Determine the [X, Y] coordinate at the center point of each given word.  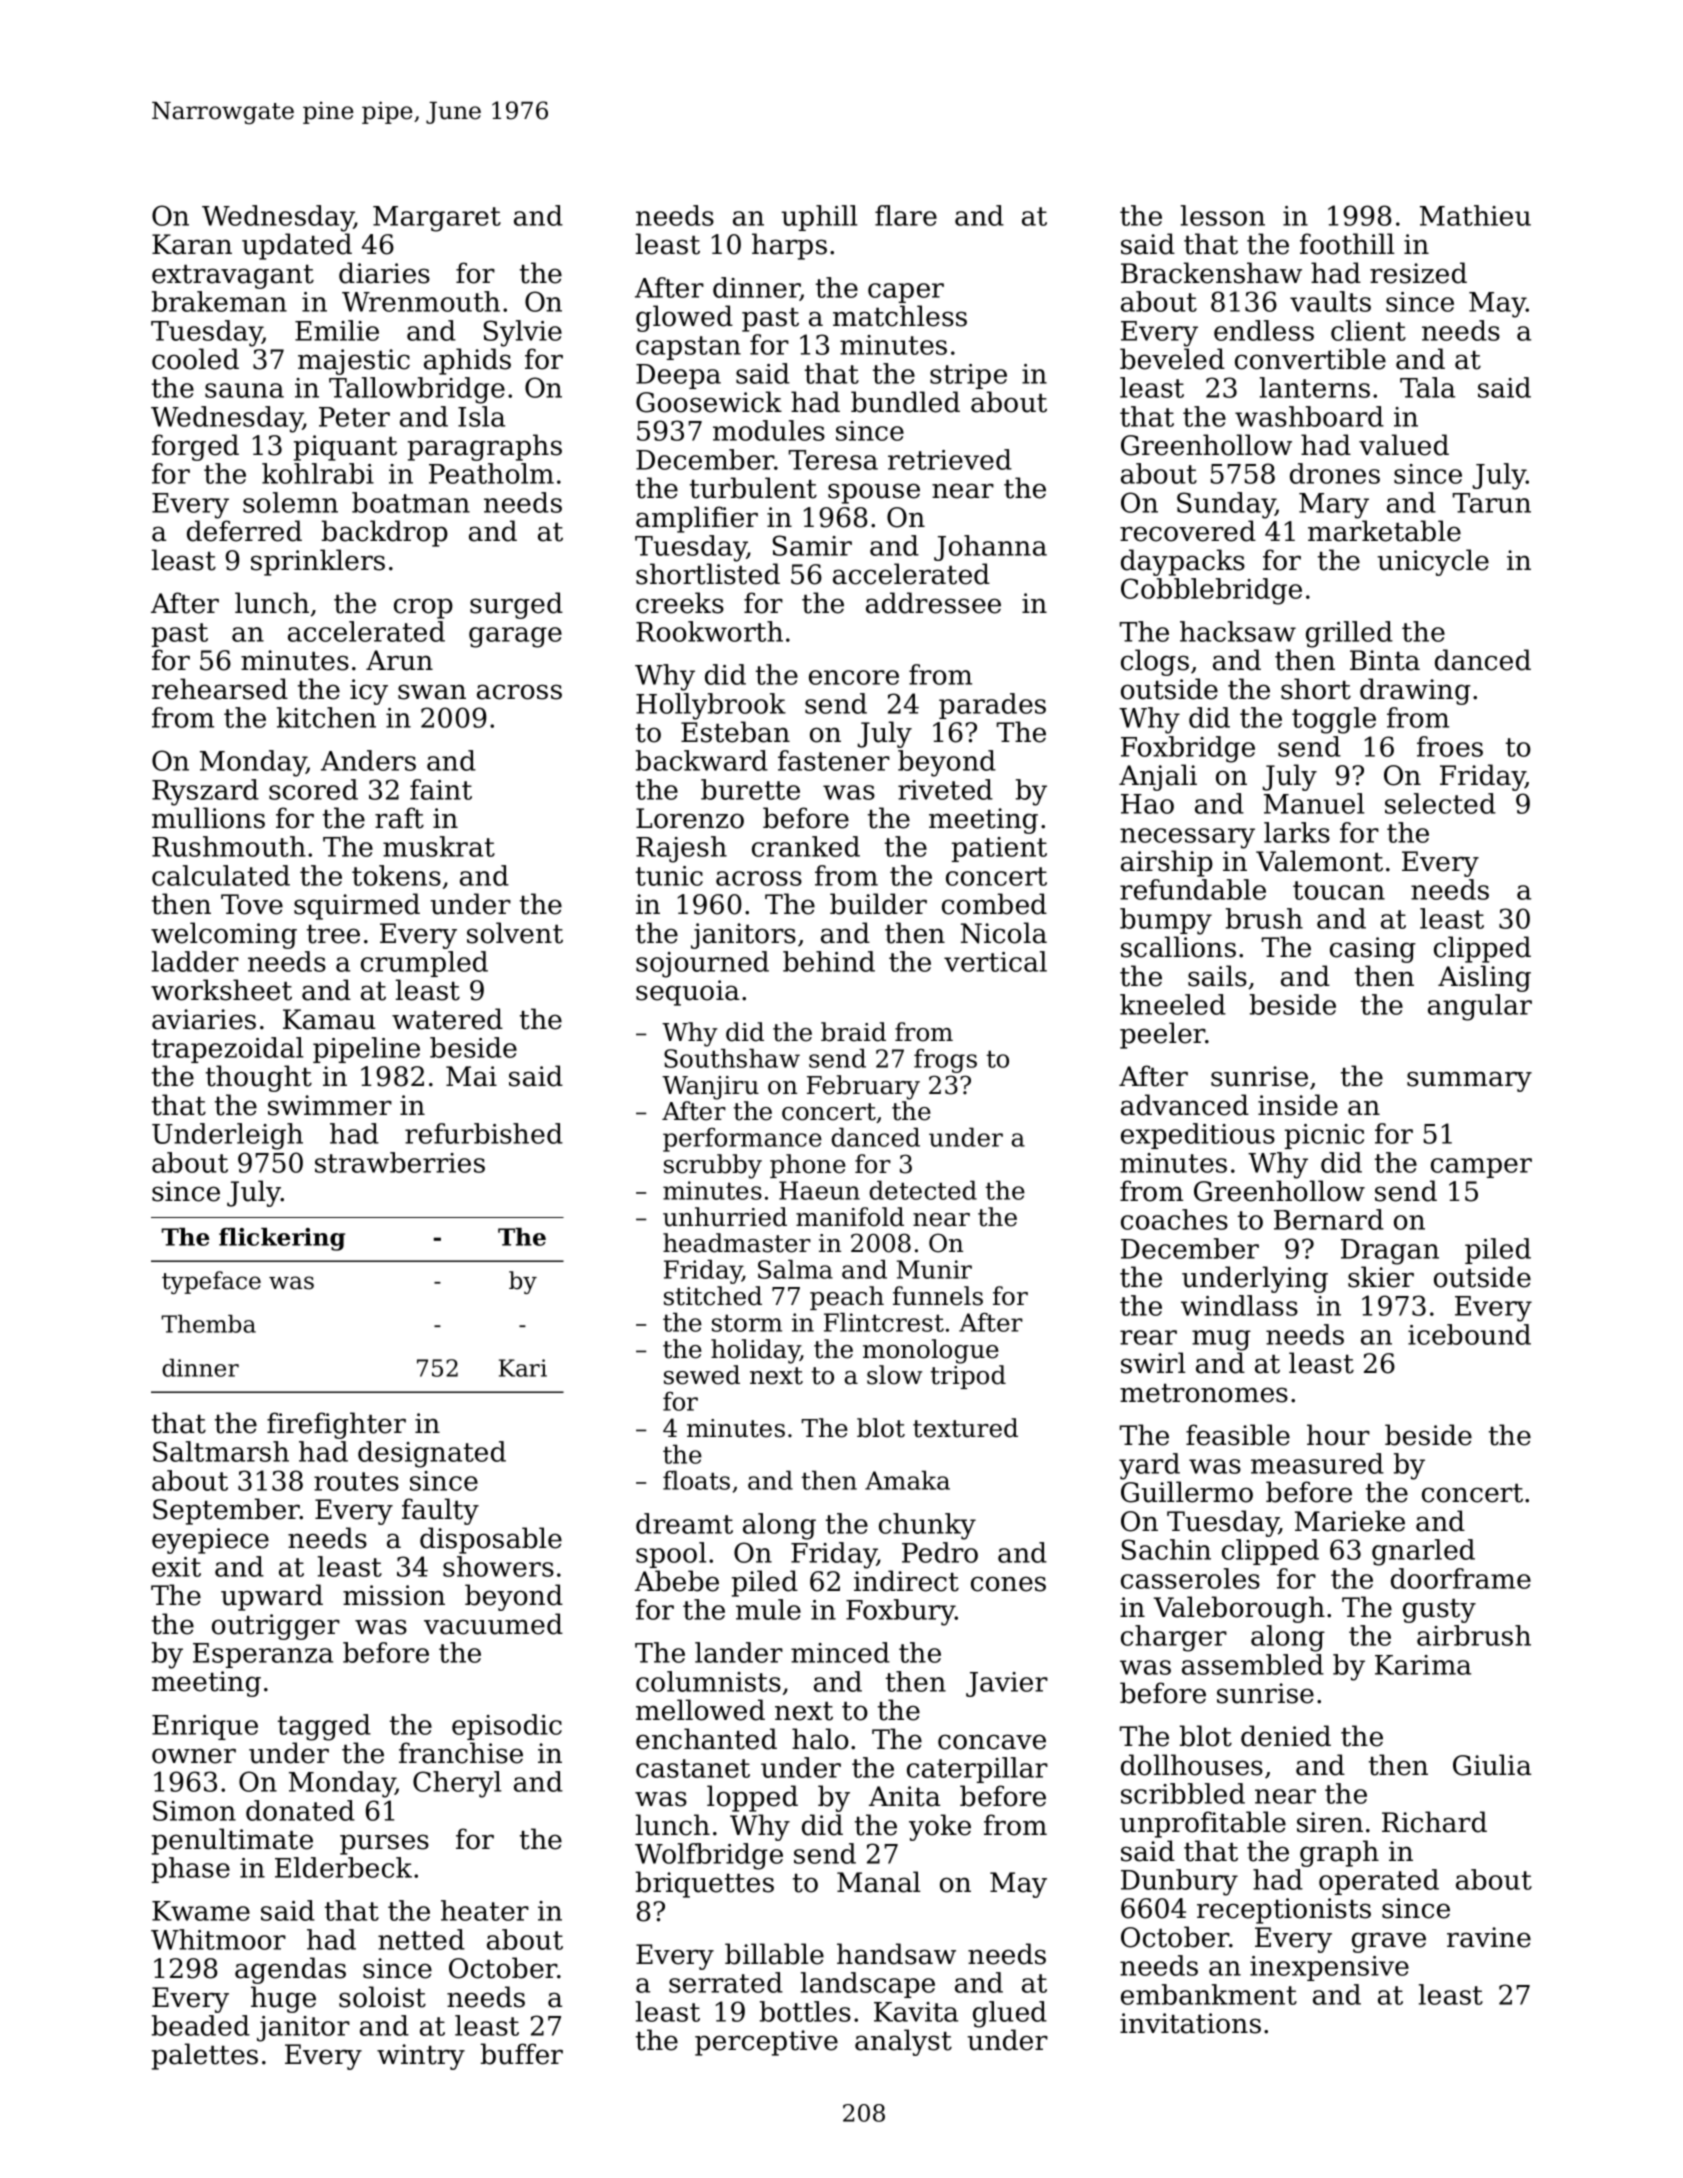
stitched [713, 1296]
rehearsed [220, 689]
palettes [205, 2056]
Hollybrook [711, 706]
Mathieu [1475, 215]
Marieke [1350, 1521]
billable [774, 1954]
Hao [1147, 804]
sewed [702, 1375]
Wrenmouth [421, 301]
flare [906, 215]
